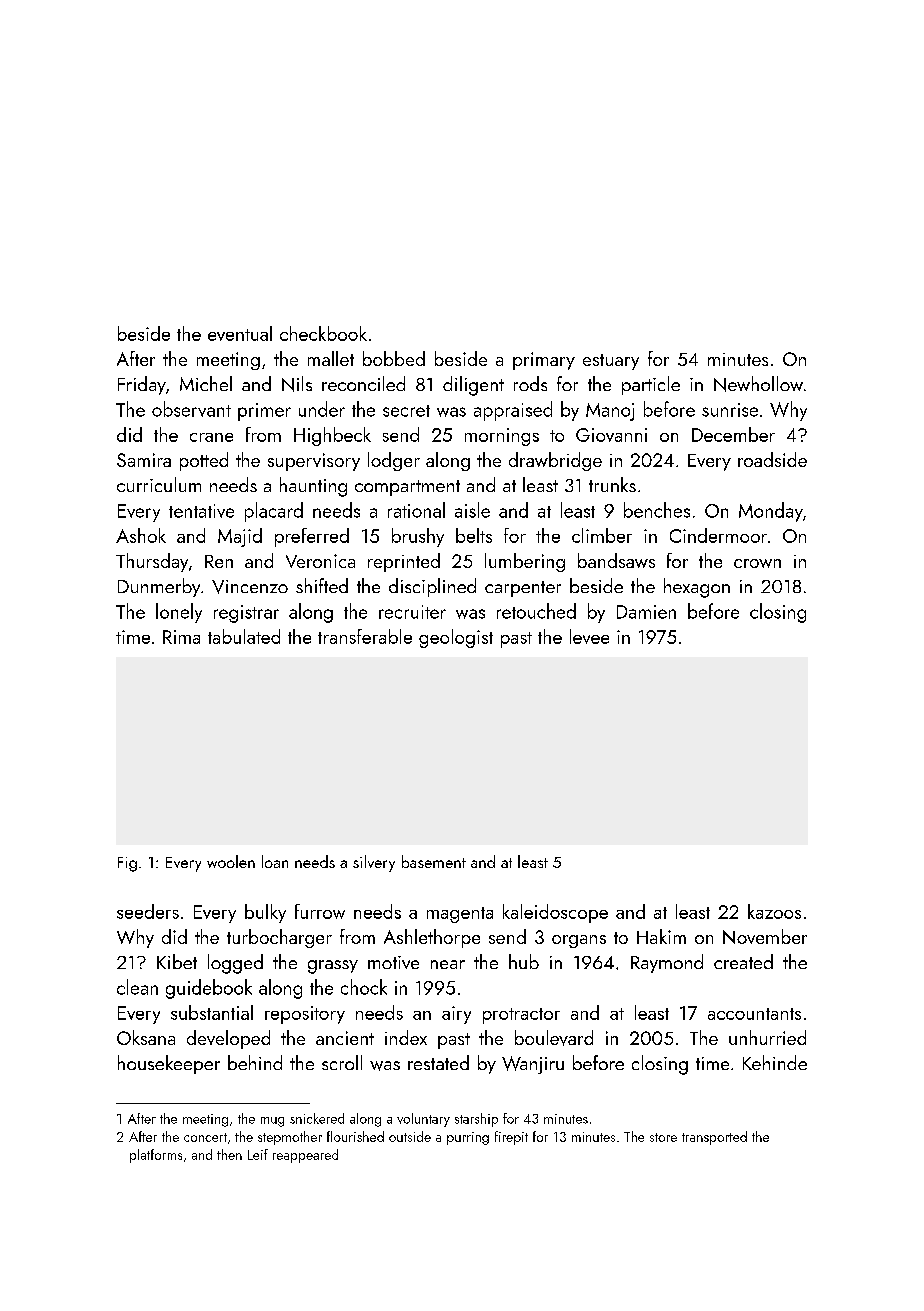  I want to click on Wanjiru, so click(533, 1065).
